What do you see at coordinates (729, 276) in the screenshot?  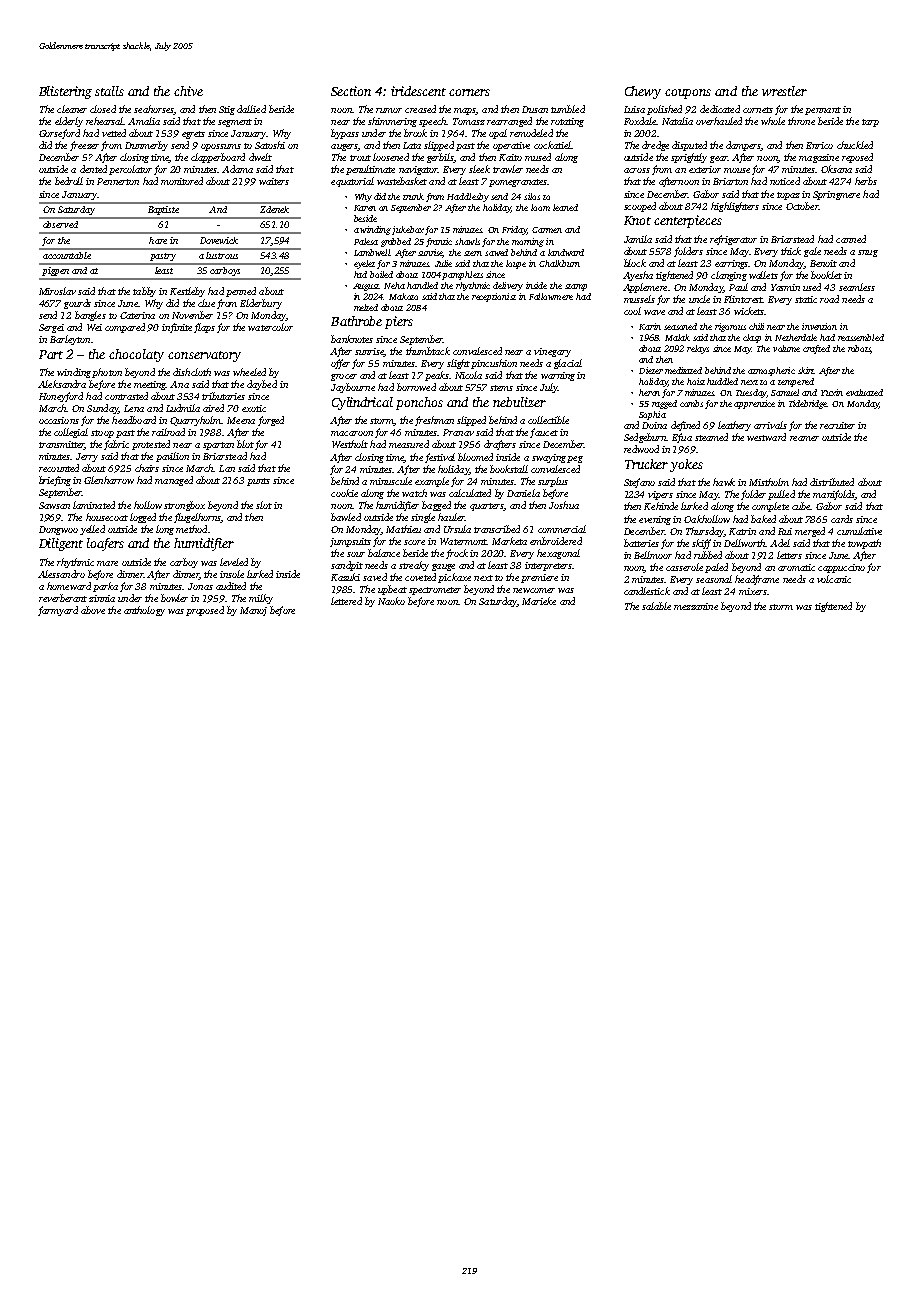 I see `clanging` at bounding box center [729, 276].
